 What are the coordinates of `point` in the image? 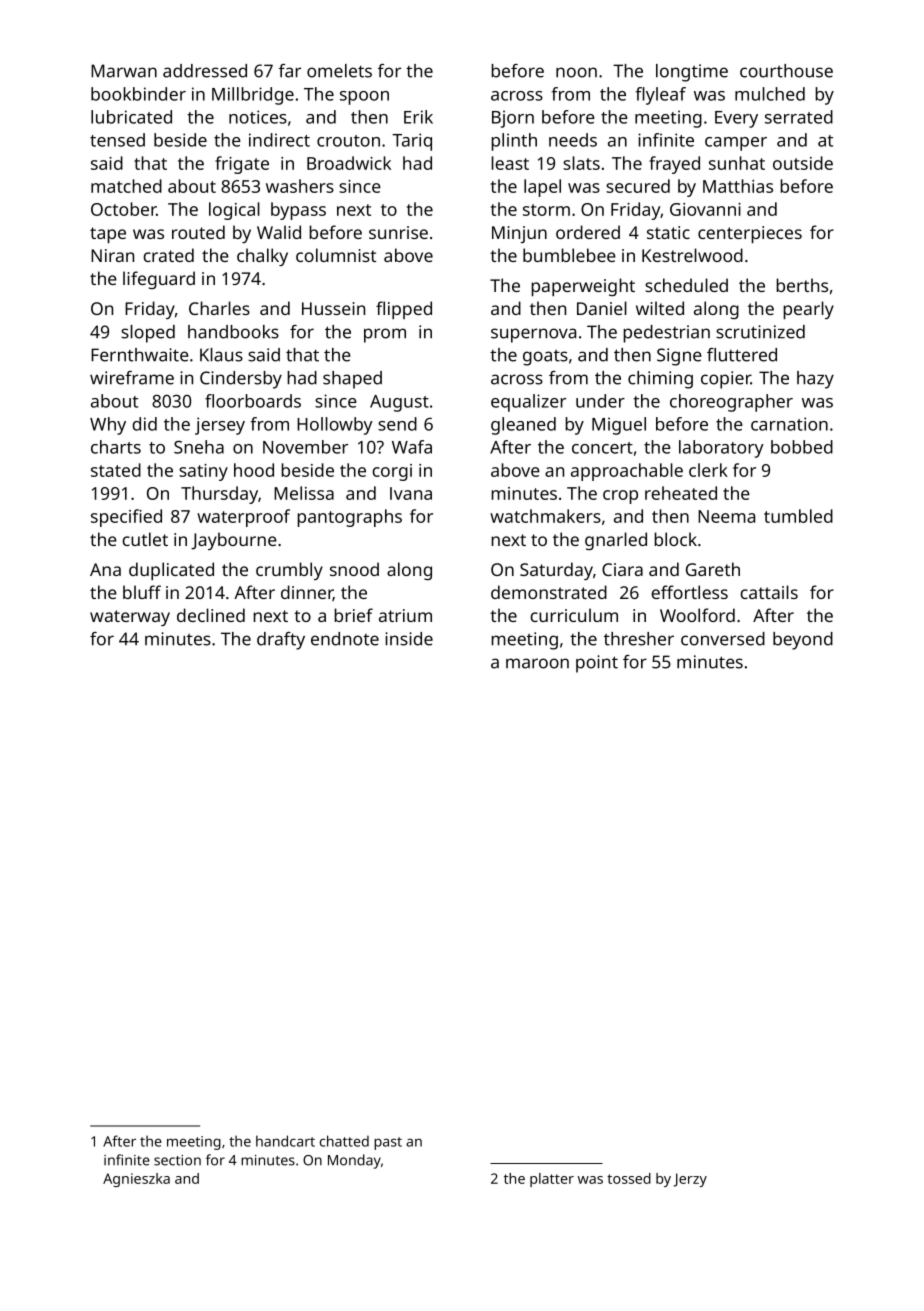 It's located at (597, 664).
